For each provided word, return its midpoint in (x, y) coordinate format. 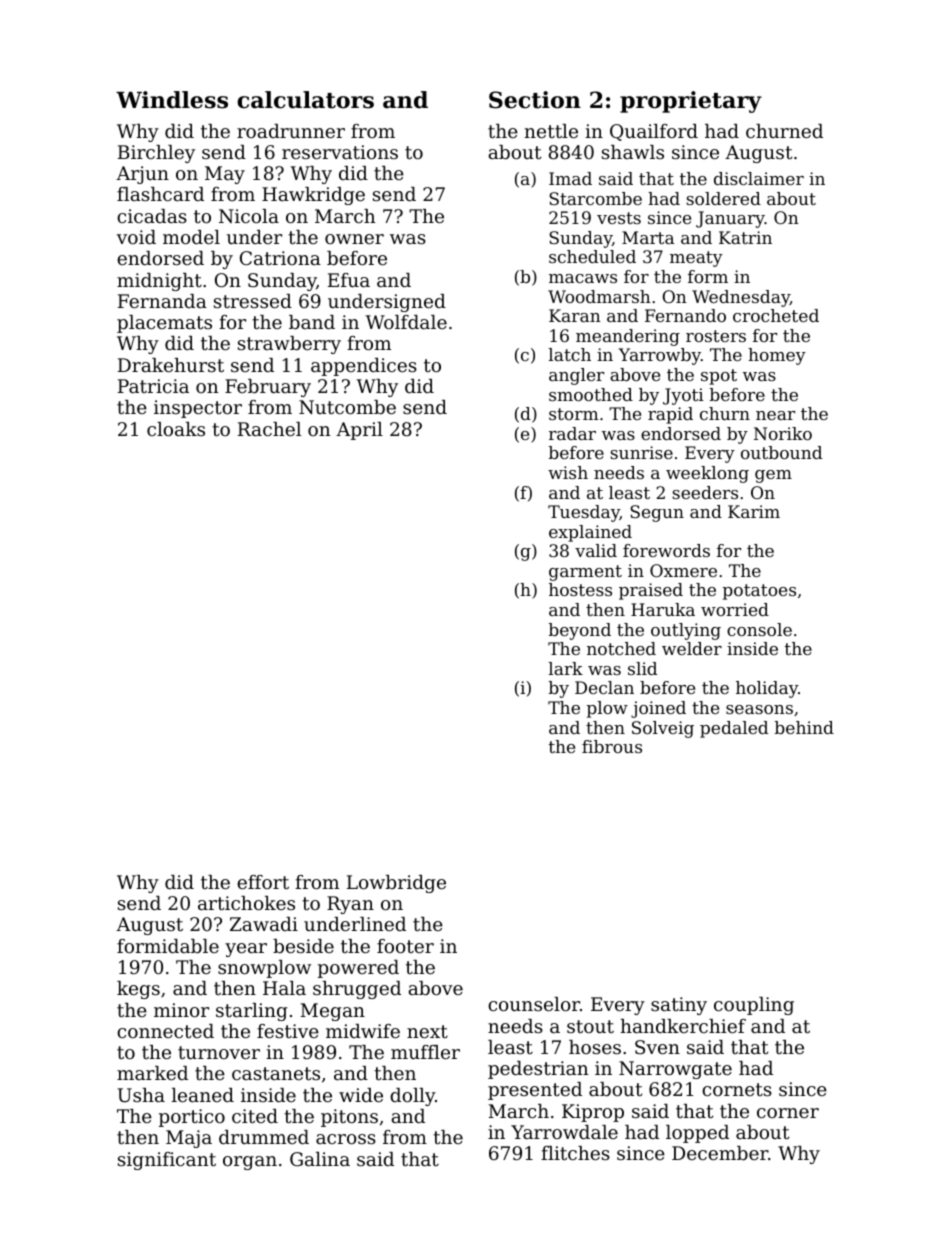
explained (590, 533)
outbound (781, 452)
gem (773, 476)
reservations (340, 152)
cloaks (176, 429)
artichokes (246, 903)
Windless (172, 100)
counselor (534, 1004)
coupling (754, 1006)
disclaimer (759, 178)
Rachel (269, 429)
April (359, 431)
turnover (219, 1052)
